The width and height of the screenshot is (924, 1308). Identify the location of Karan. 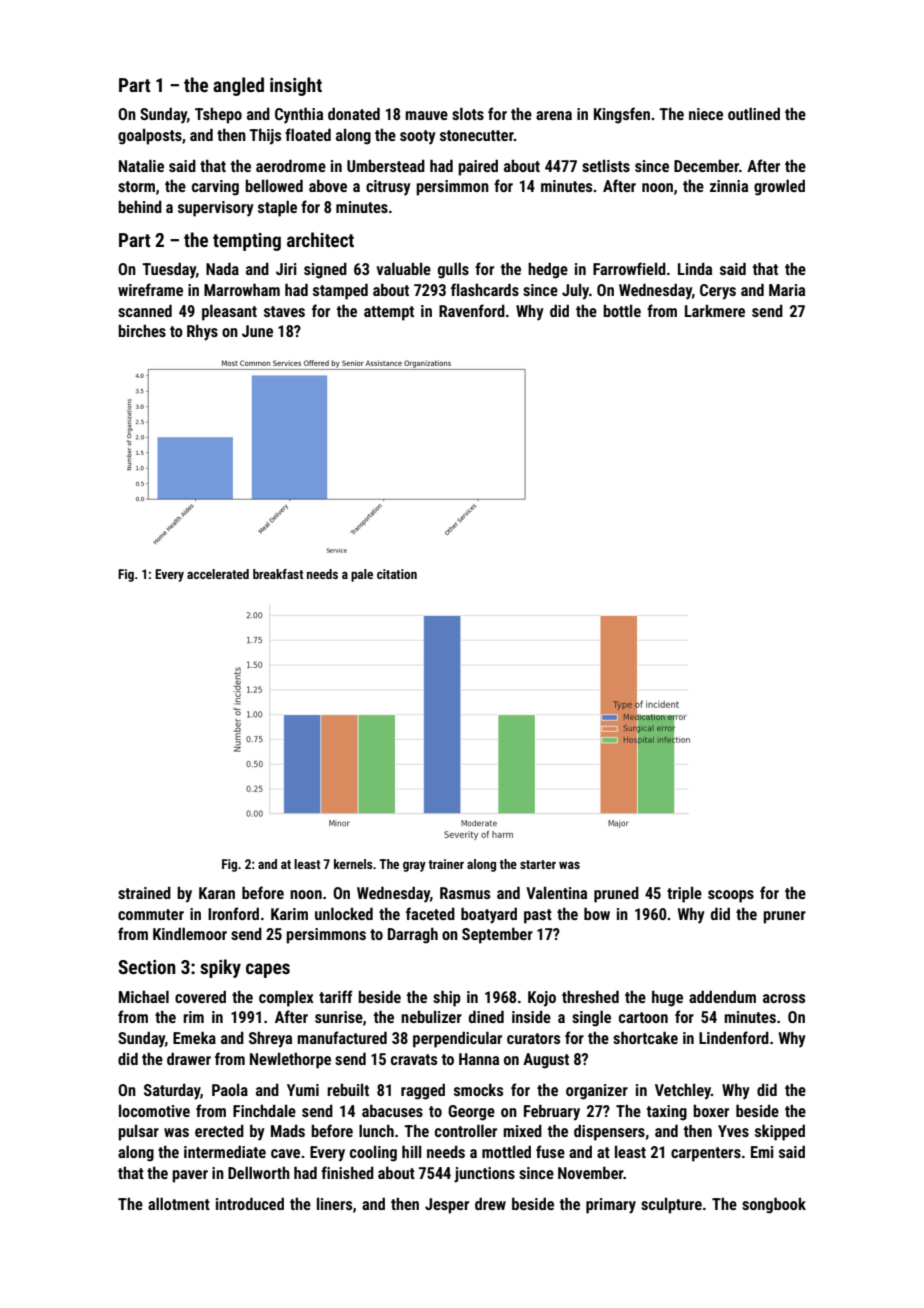
(217, 893).
